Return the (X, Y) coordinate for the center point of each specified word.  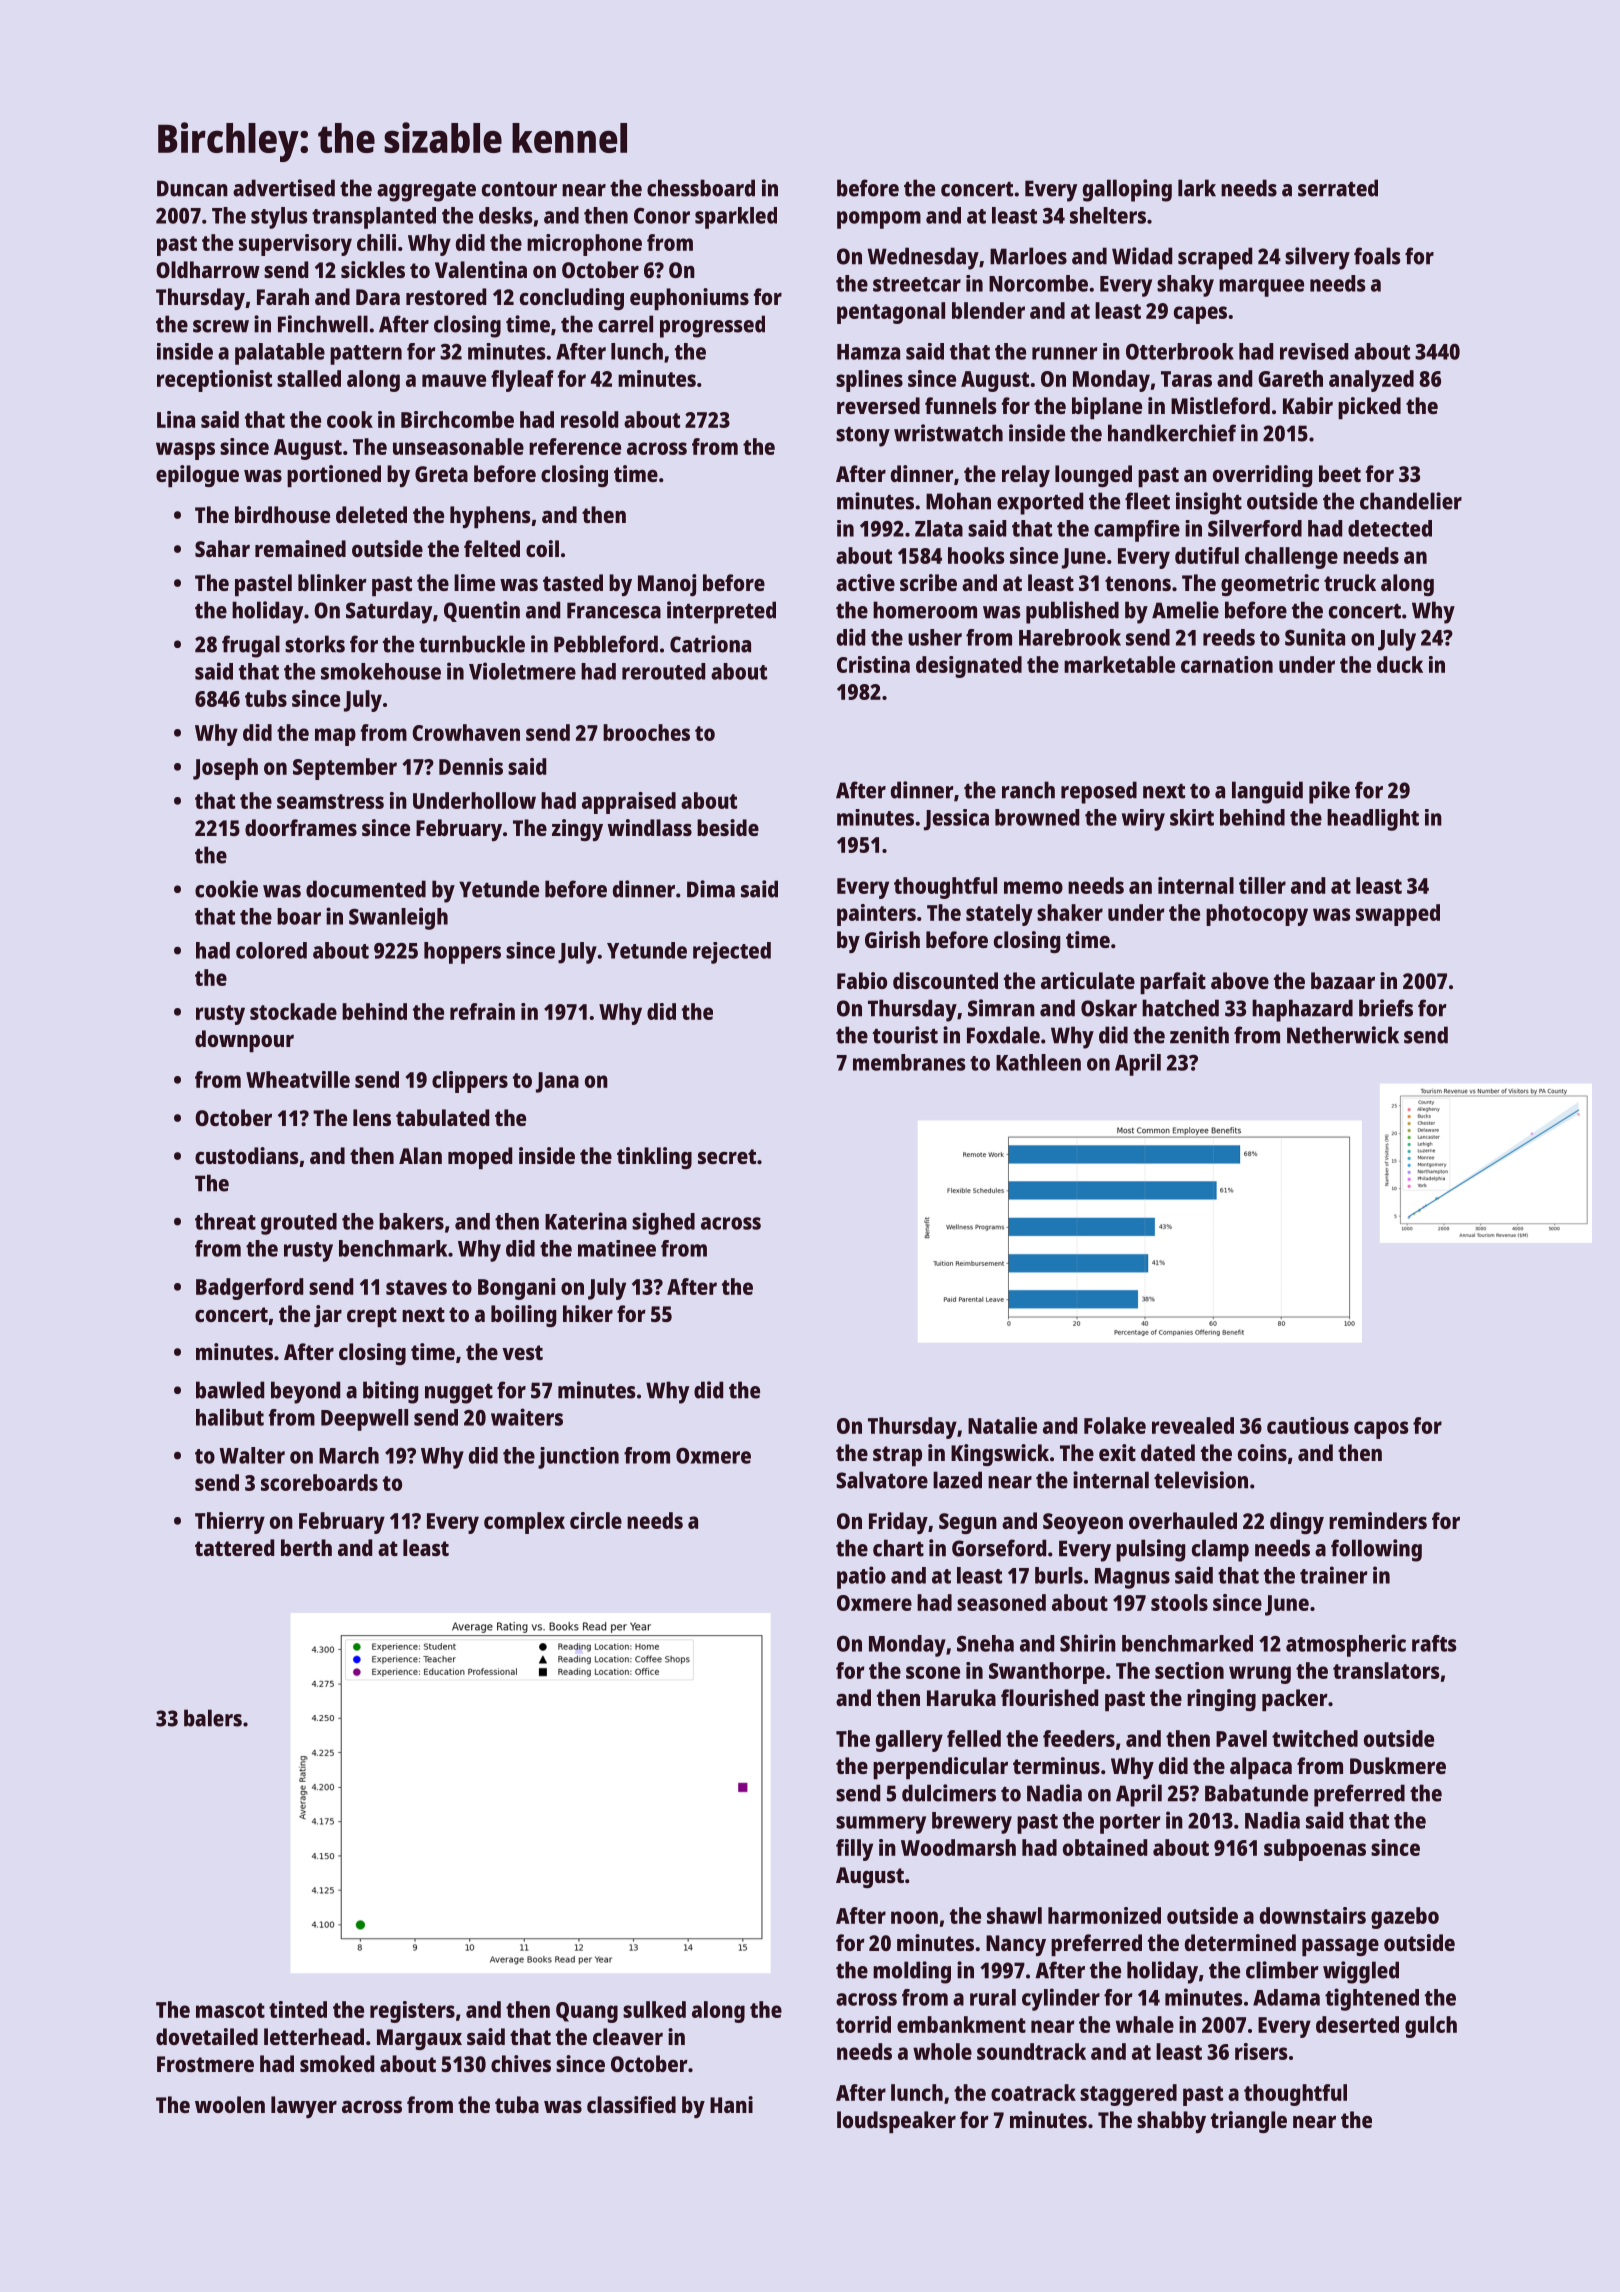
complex (524, 1523)
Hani (731, 2104)
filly (854, 1850)
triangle (1249, 2122)
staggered (1128, 2095)
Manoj (667, 585)
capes (1200, 315)
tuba (517, 2104)
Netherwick (1343, 1035)
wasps (185, 451)
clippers (470, 1082)
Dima (711, 889)
